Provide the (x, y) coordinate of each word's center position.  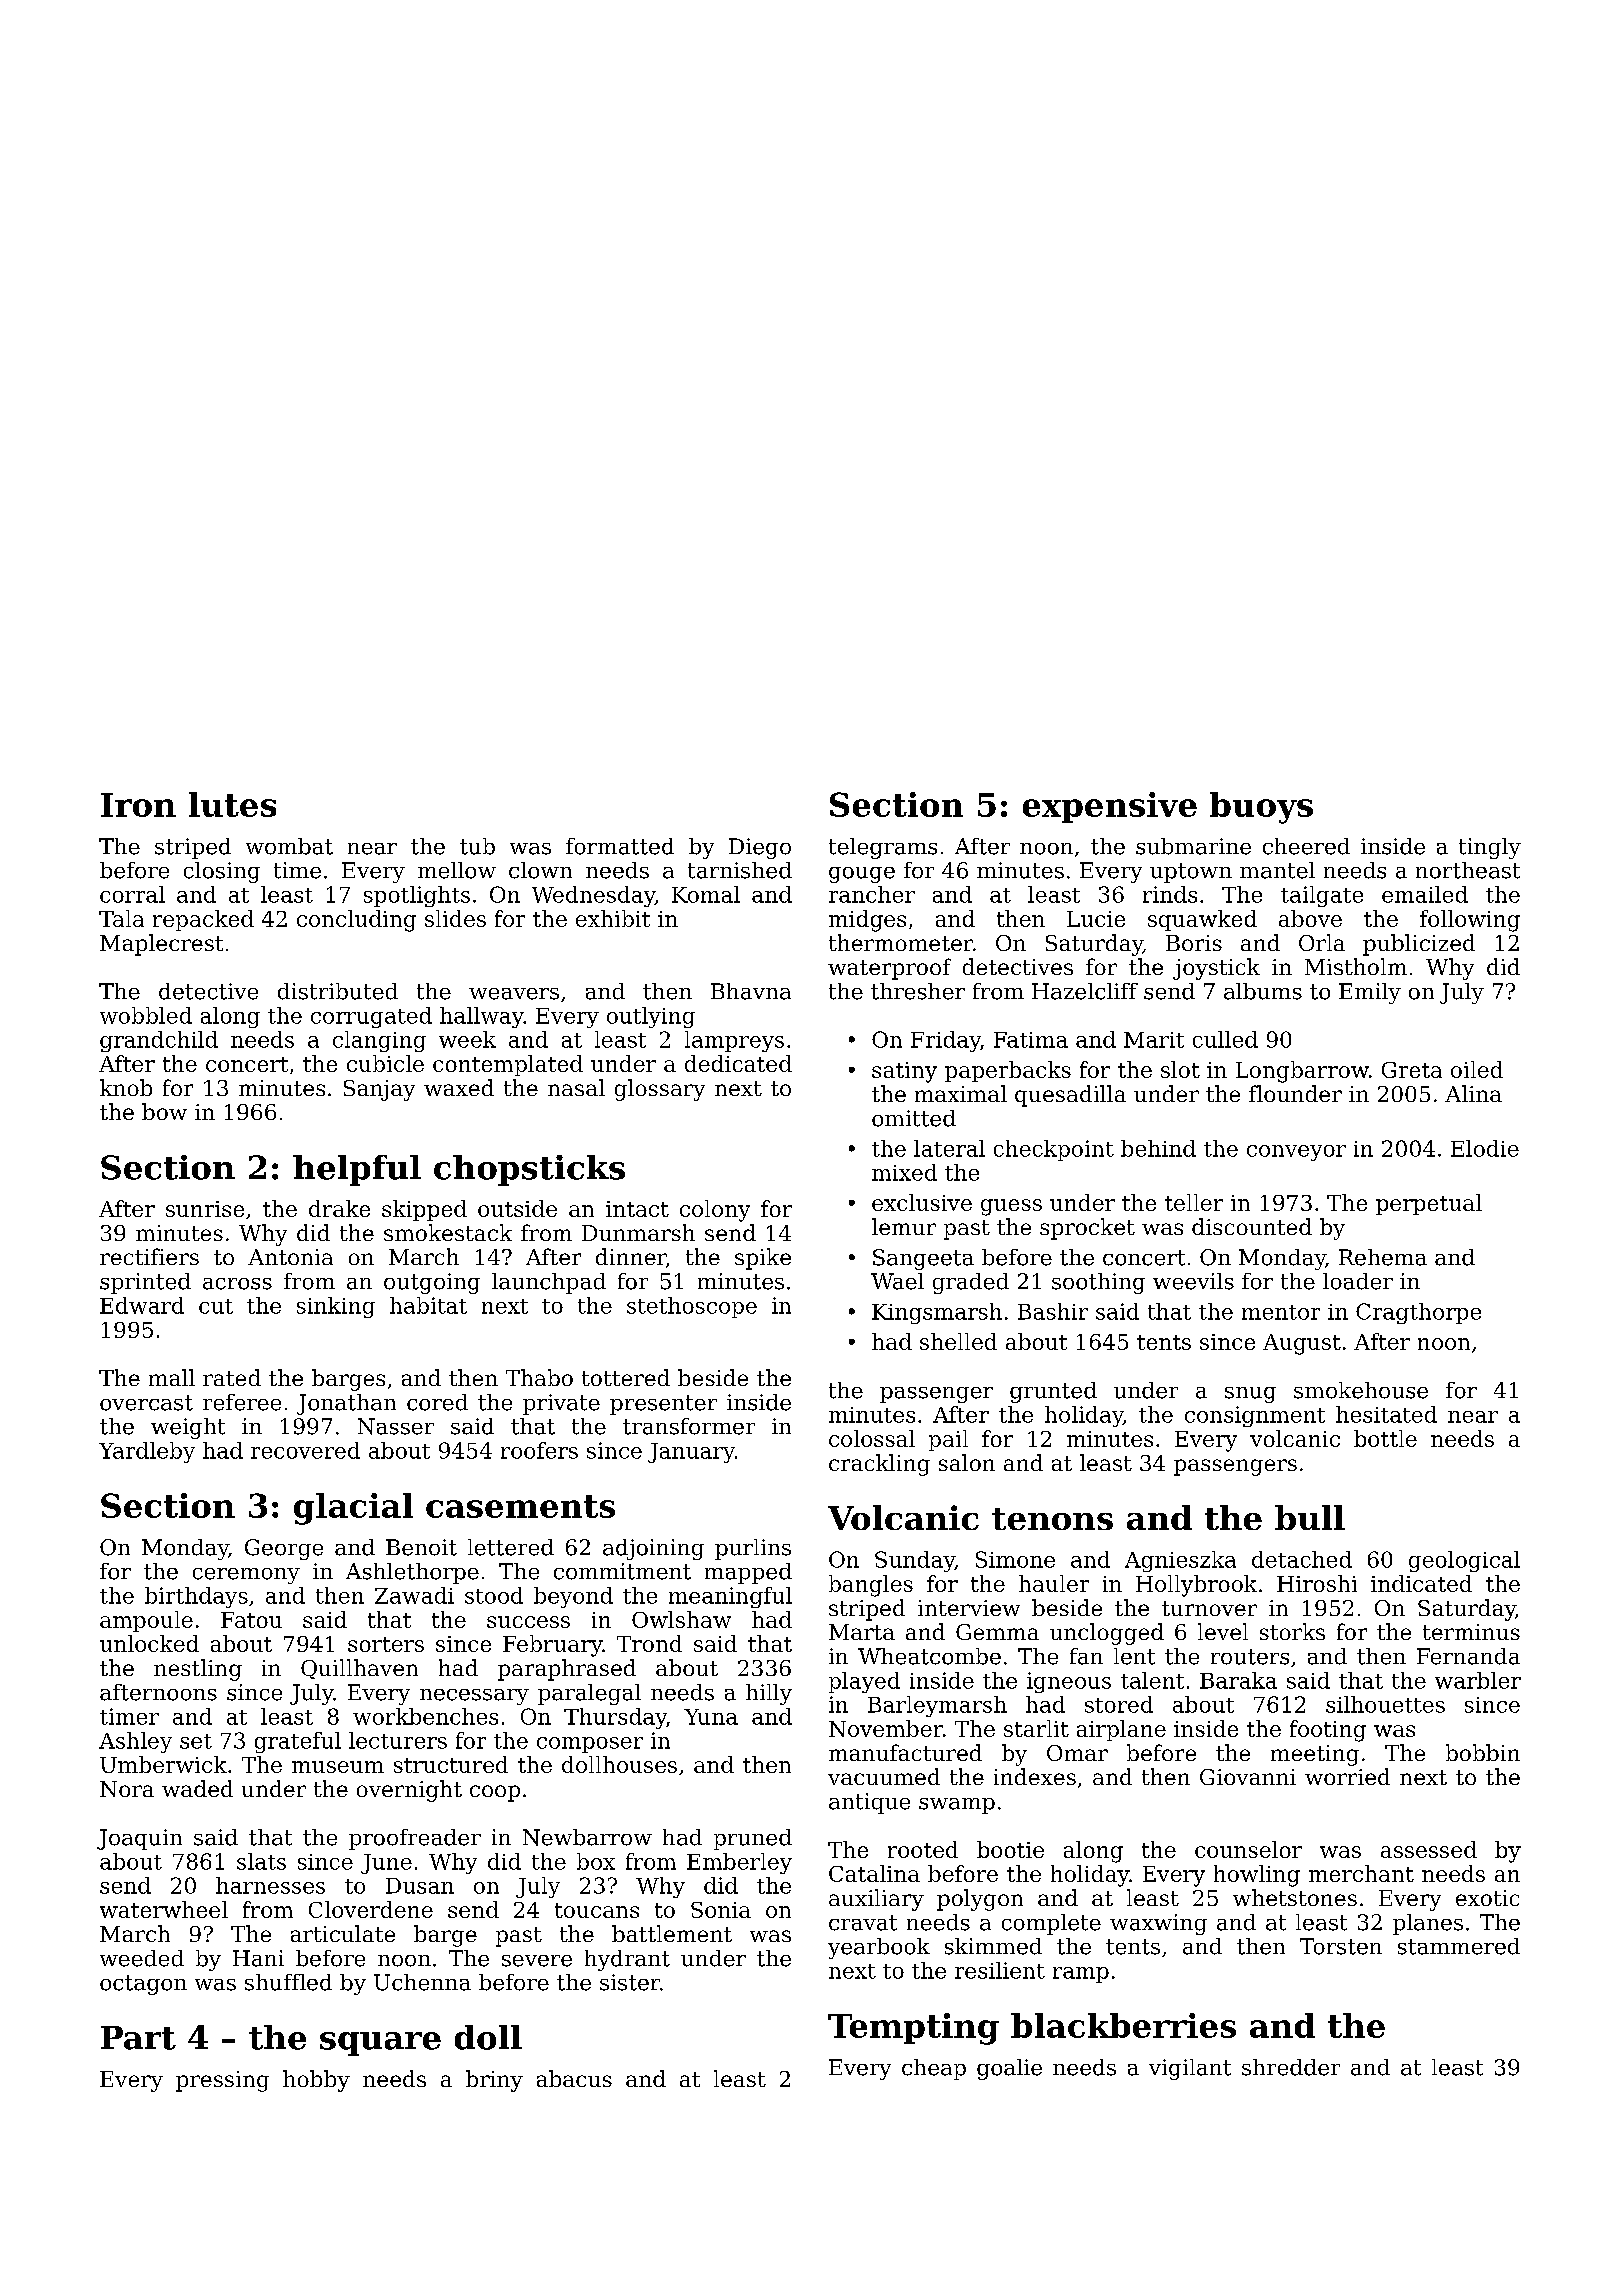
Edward (142, 1305)
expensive (1110, 807)
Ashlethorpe (412, 1573)
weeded (142, 1958)
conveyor (1296, 1153)
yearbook (879, 1948)
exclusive (922, 1202)
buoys (1261, 808)
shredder (1291, 2067)
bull (1310, 1517)
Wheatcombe (929, 1656)
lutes (232, 804)
